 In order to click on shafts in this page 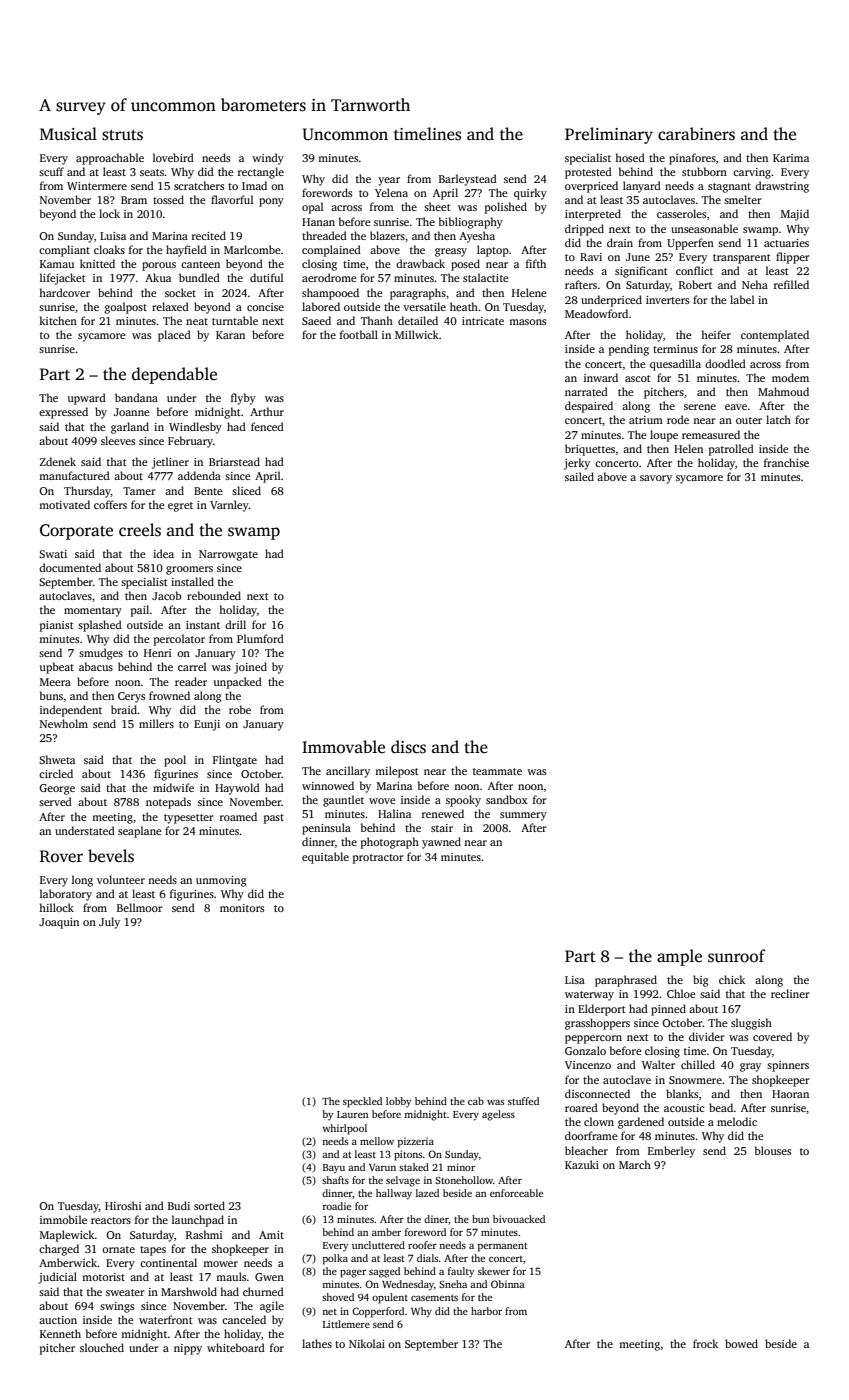, I will do `click(335, 1180)`.
